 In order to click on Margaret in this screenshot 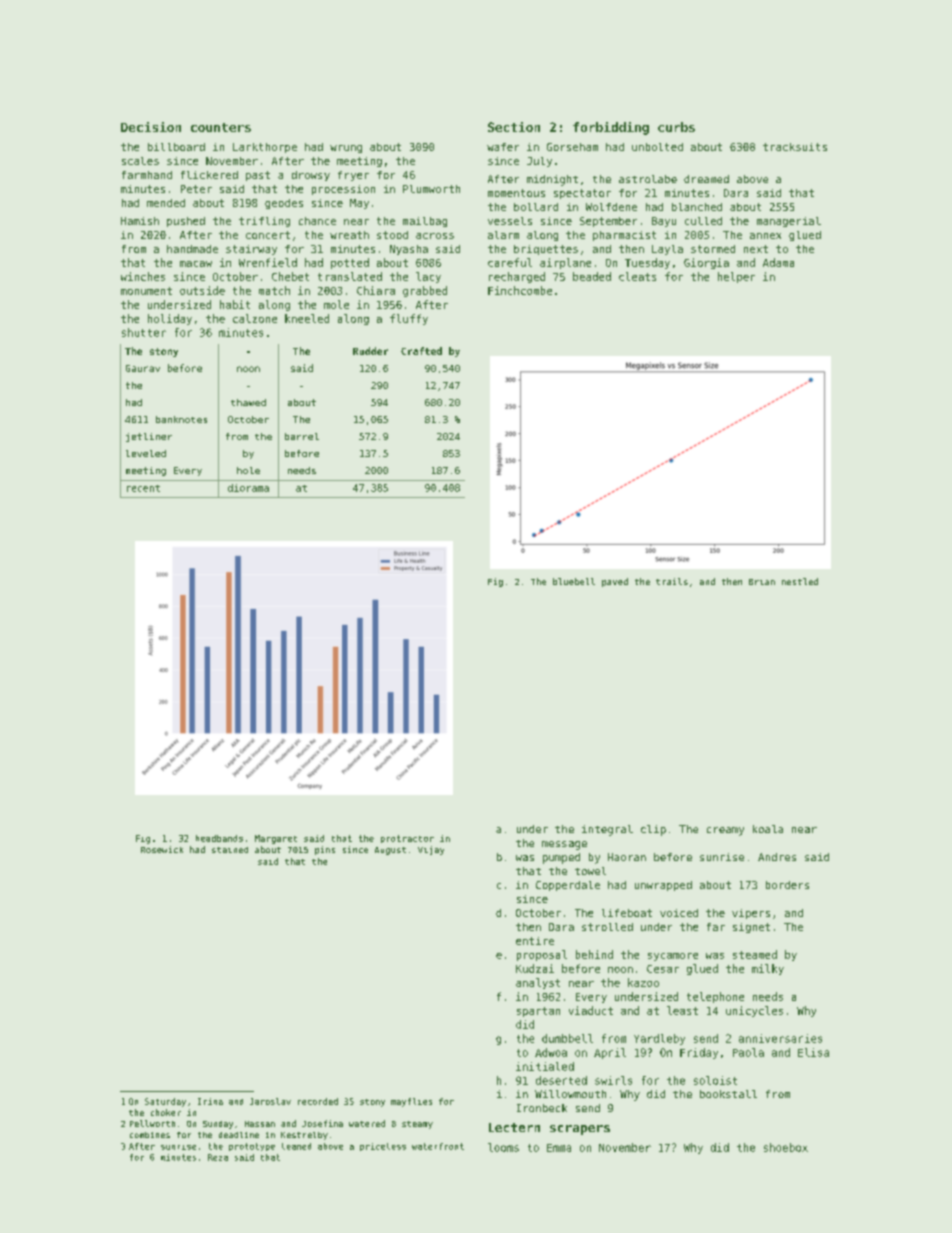, I will do `click(276, 839)`.
